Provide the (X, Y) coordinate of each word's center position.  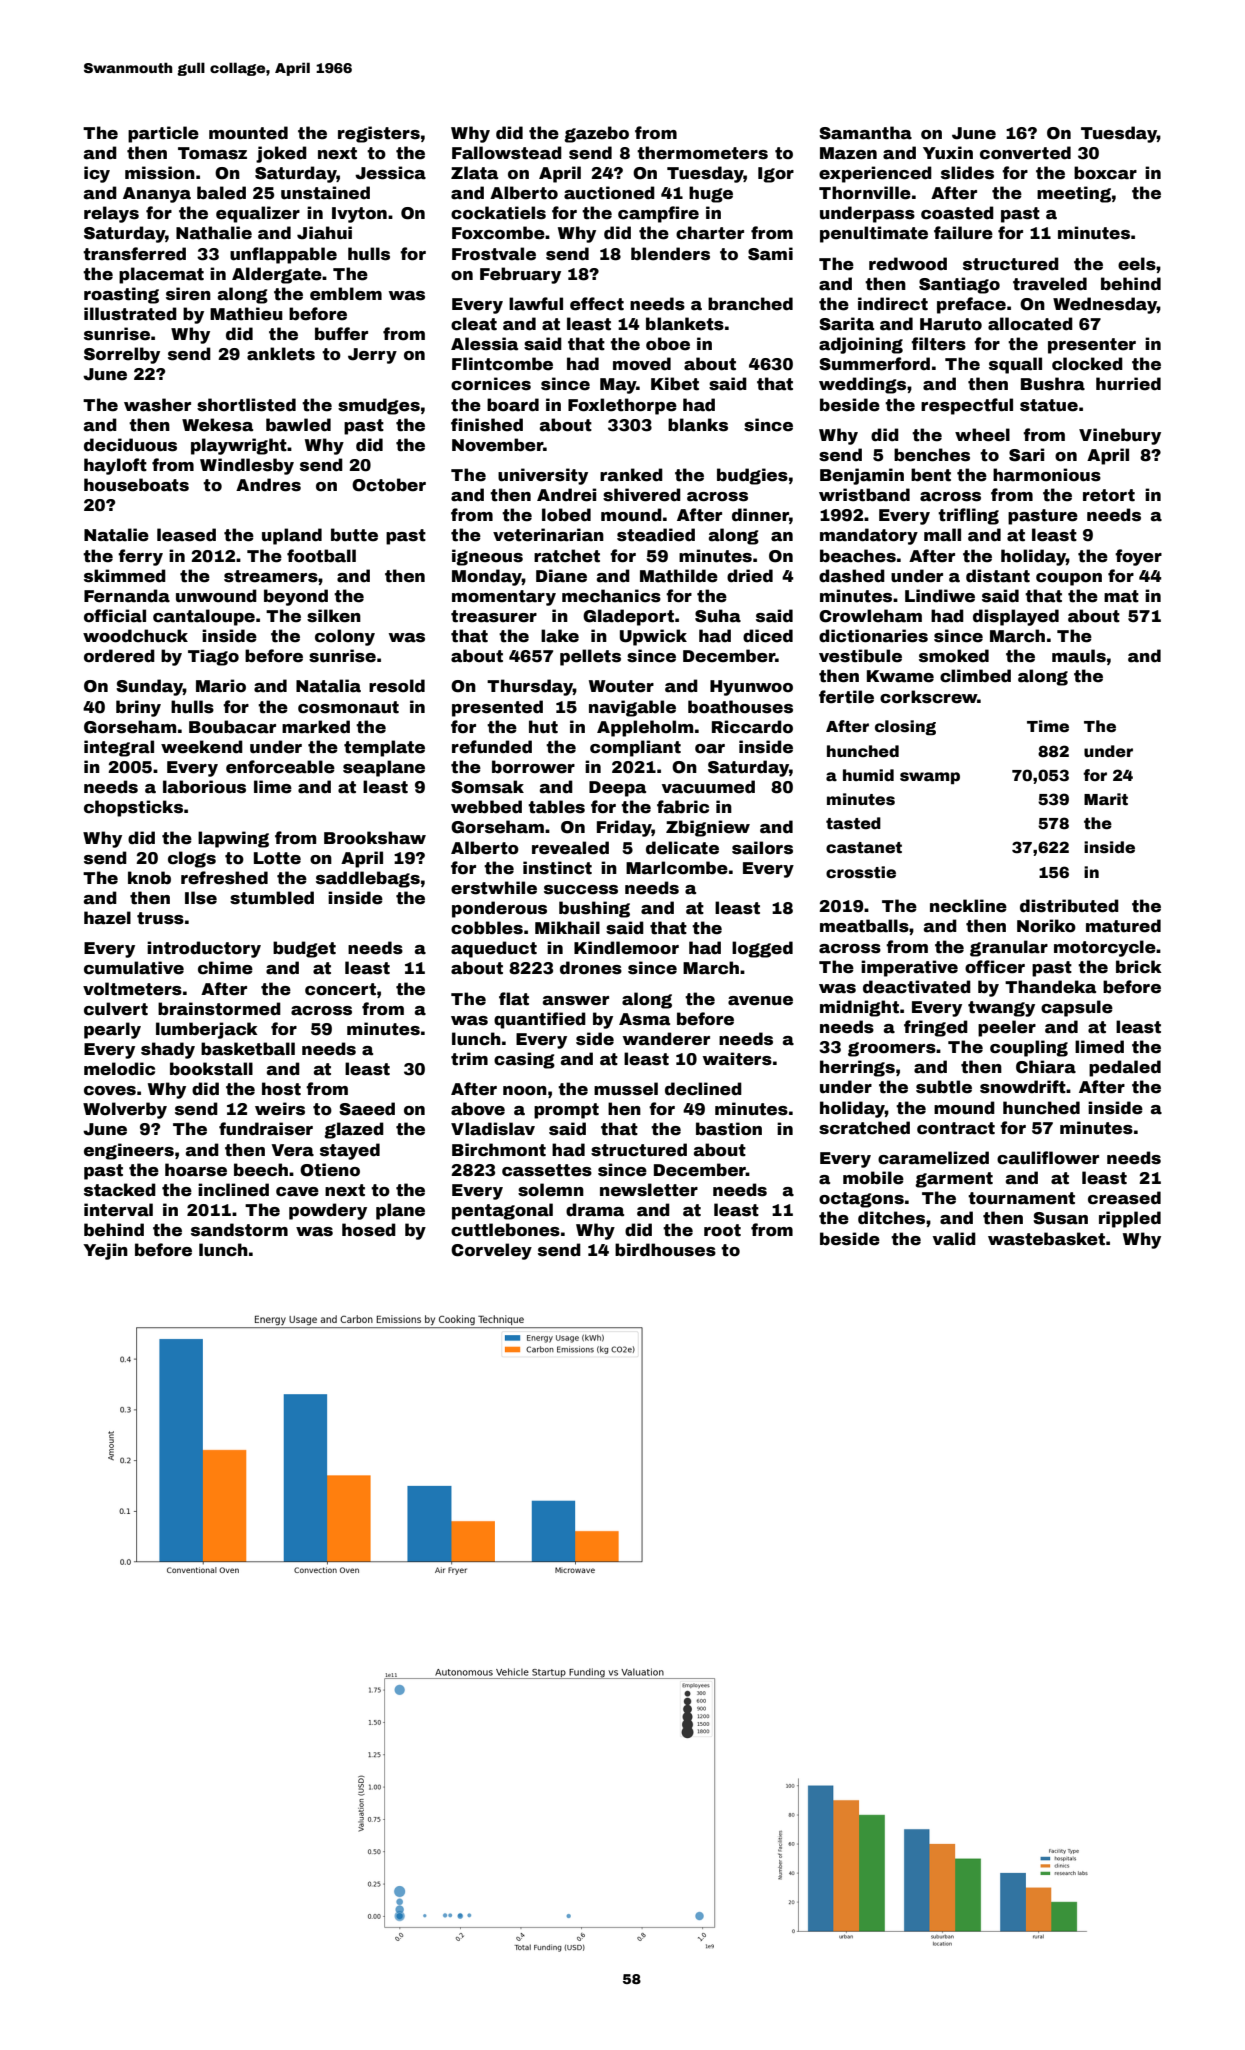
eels (1137, 264)
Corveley (491, 1251)
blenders (670, 254)
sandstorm (239, 1230)
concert (340, 989)
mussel (626, 1089)
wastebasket (1046, 1239)
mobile (873, 1178)
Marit (1106, 799)
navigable (632, 708)
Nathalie (214, 233)
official (115, 616)
